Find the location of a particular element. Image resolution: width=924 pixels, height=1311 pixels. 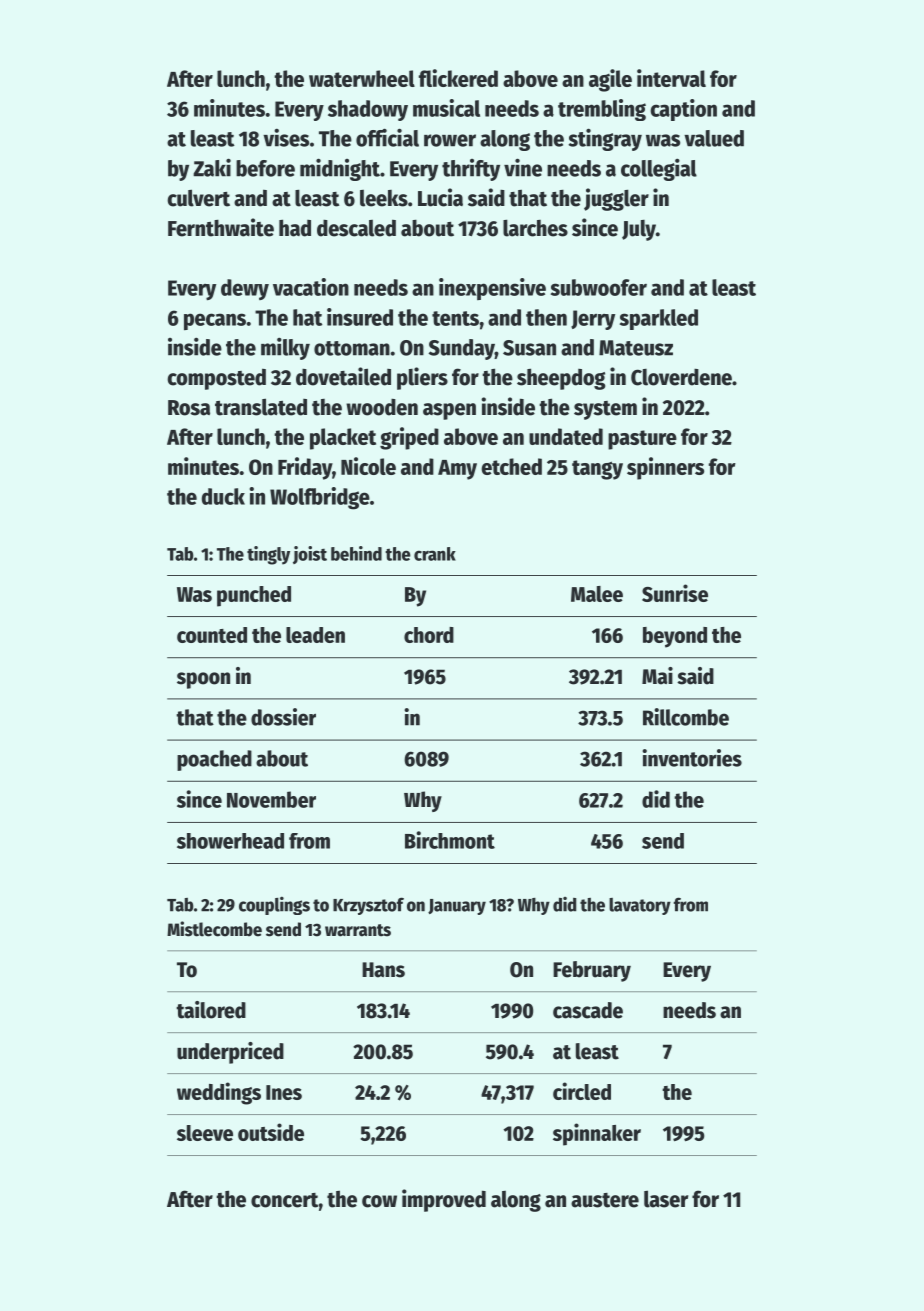

laser is located at coordinates (666, 1199).
